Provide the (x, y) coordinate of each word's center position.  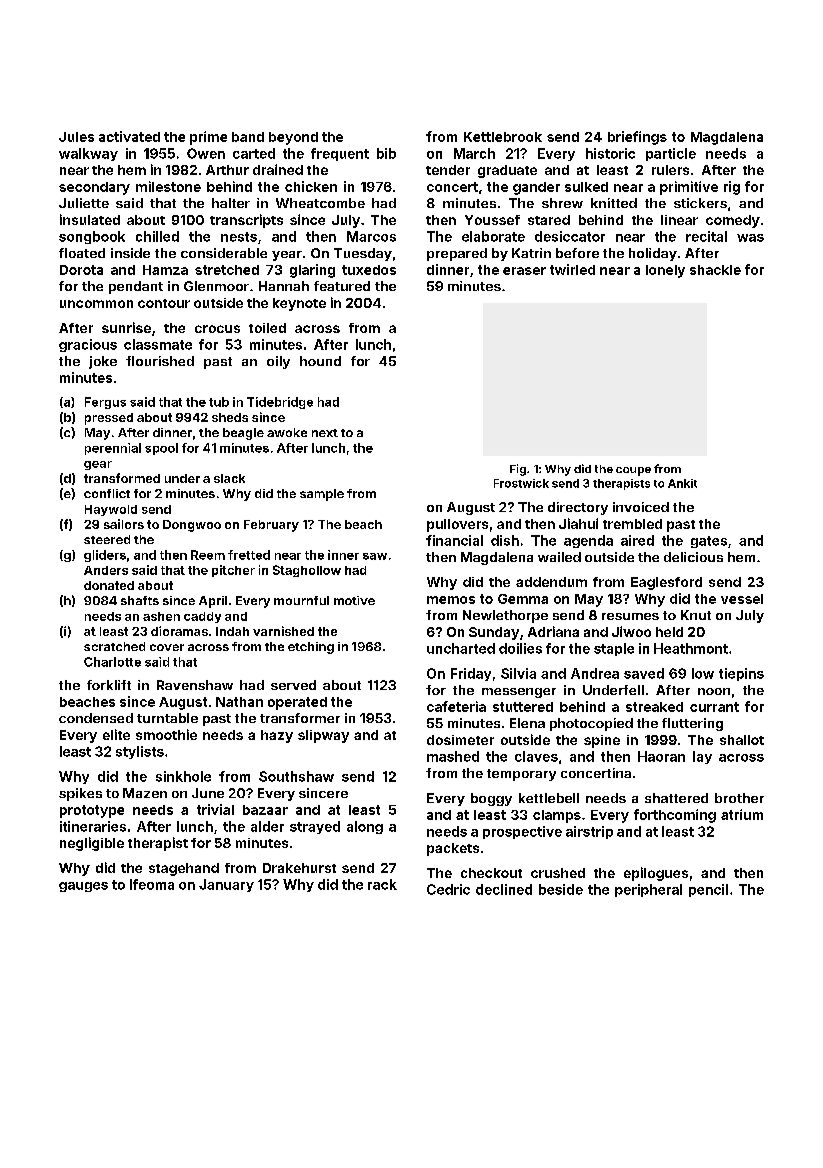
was (750, 238)
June (208, 793)
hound (320, 361)
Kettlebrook (503, 137)
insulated (90, 219)
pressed (109, 419)
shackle (715, 270)
